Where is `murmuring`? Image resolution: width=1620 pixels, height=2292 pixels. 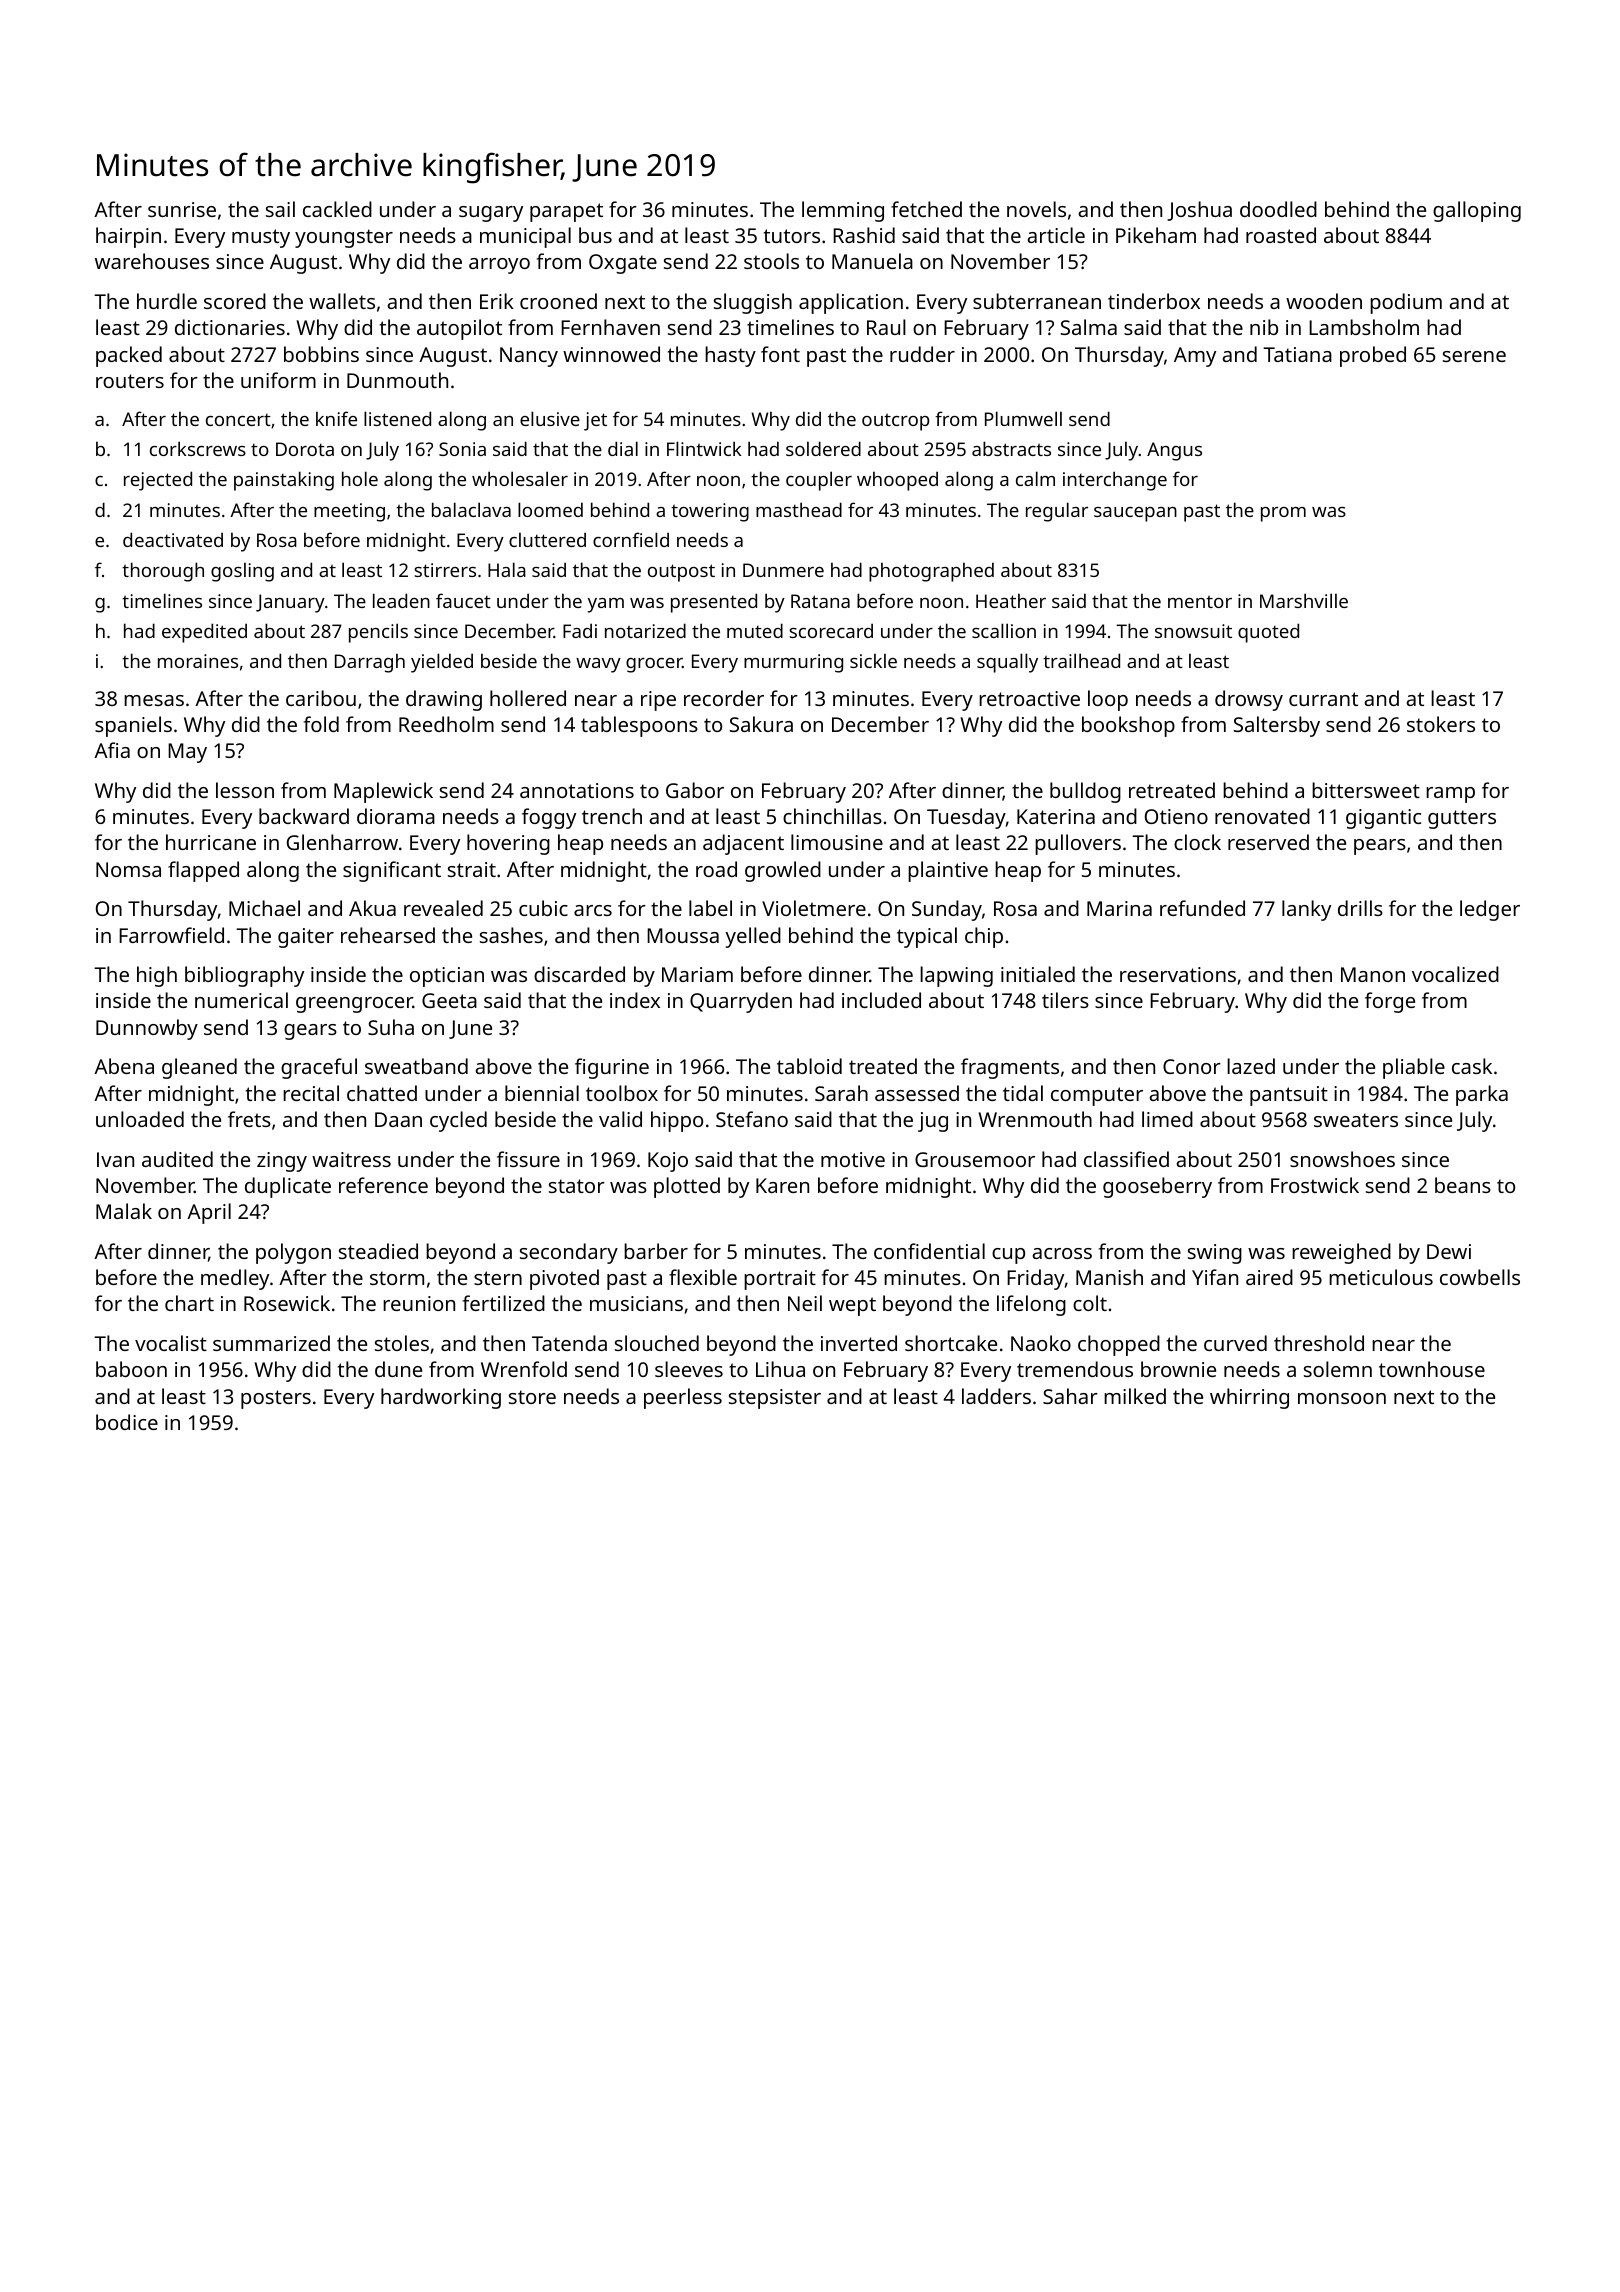 murmuring is located at coordinates (793, 663).
